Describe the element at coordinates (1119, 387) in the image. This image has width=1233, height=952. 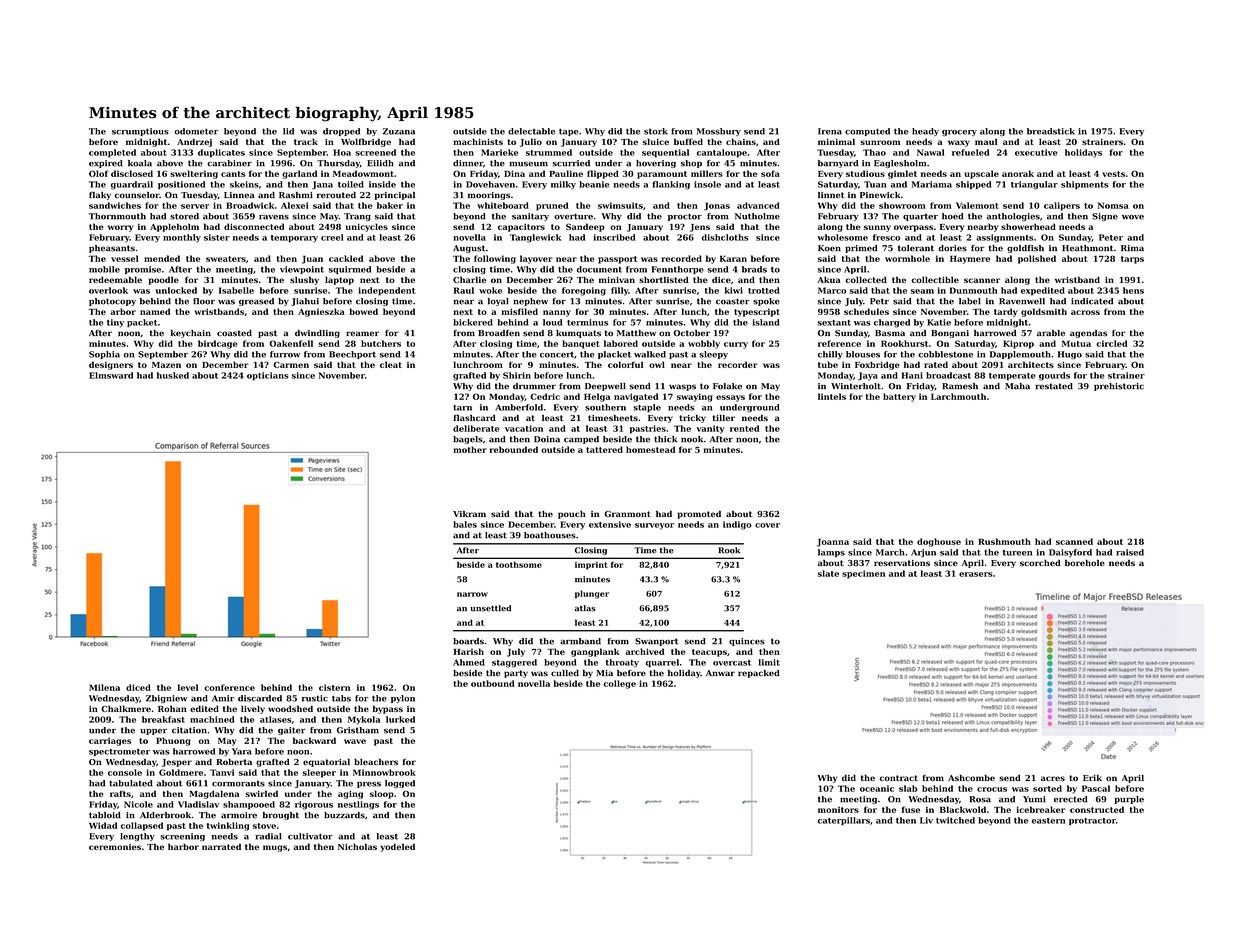
I see `prehistoric` at that location.
